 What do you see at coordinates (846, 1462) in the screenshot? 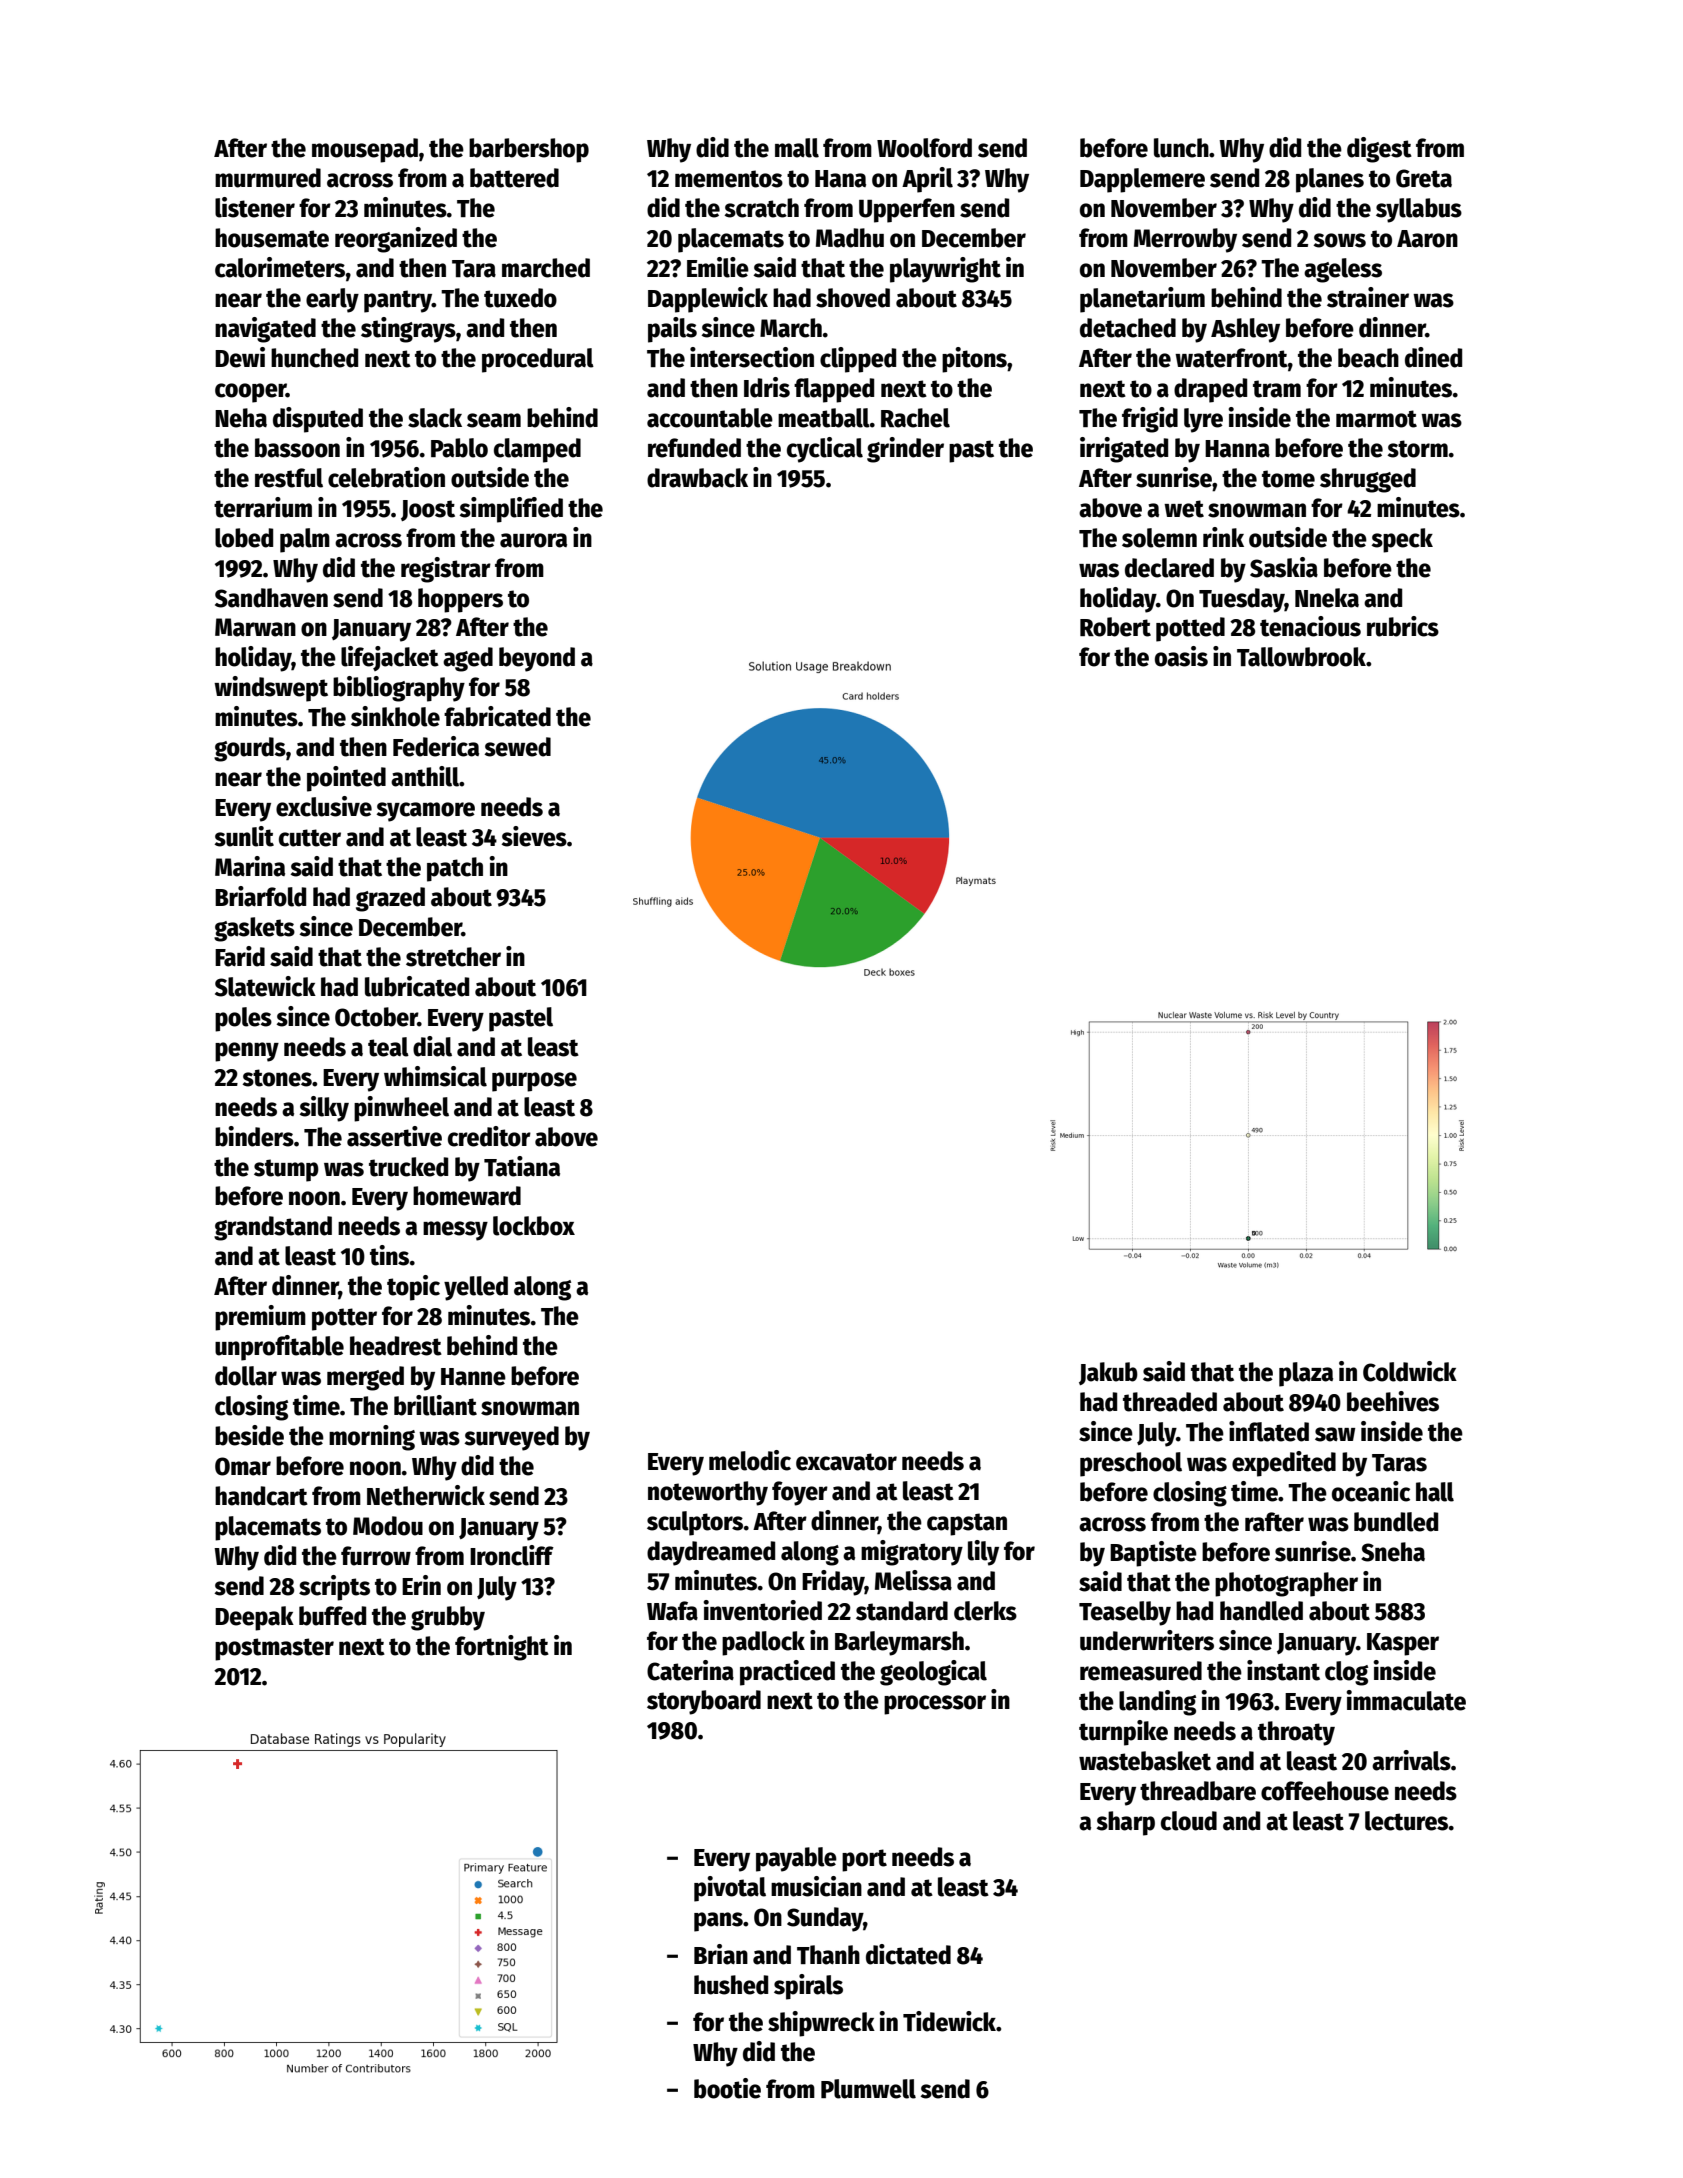
I see `excavator` at bounding box center [846, 1462].
